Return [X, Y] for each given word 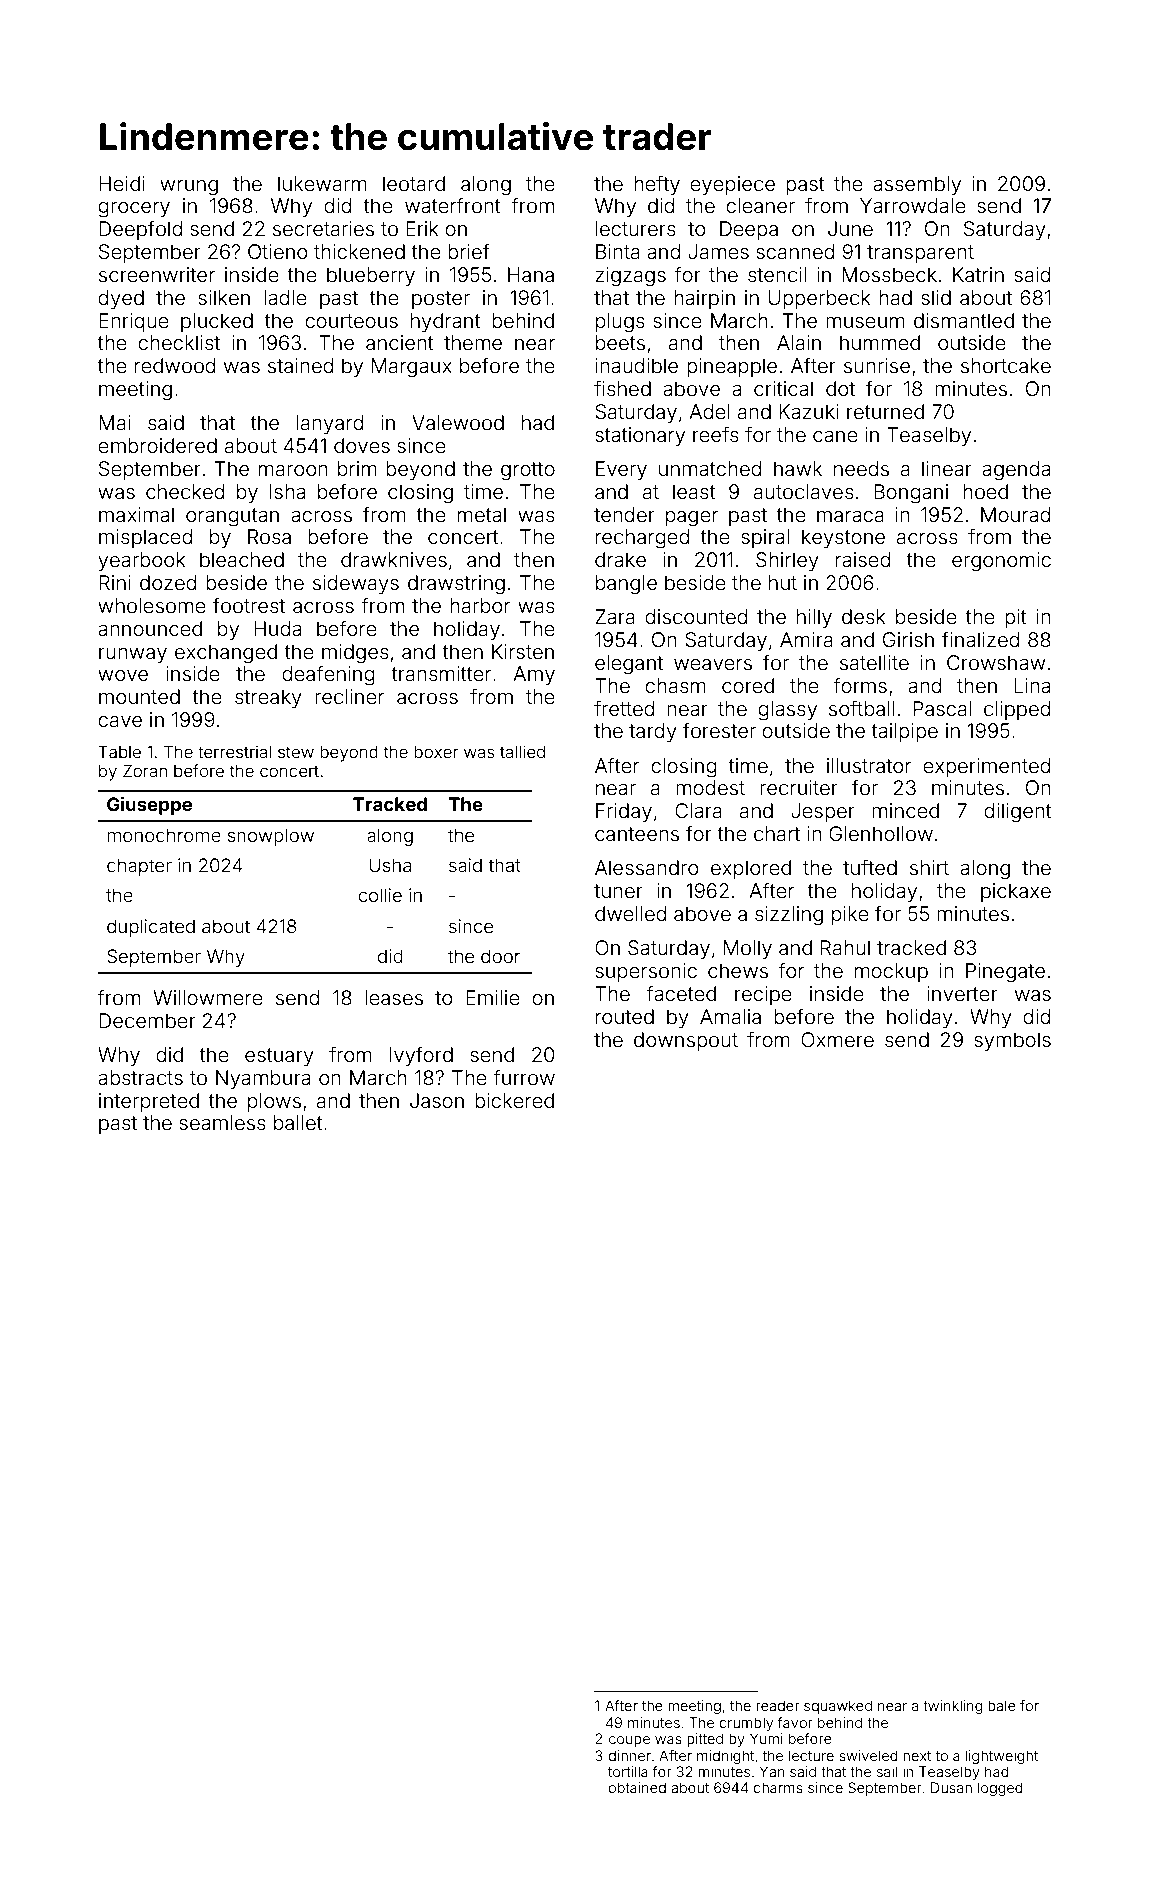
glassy [787, 711]
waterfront [453, 205]
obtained [637, 1787]
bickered [514, 1100]
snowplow [271, 837]
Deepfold [140, 230]
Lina [1032, 685]
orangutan [232, 517]
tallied [522, 751]
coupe [629, 1741]
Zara [615, 616]
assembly [917, 185]
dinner [629, 1755]
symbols [1012, 1041]
